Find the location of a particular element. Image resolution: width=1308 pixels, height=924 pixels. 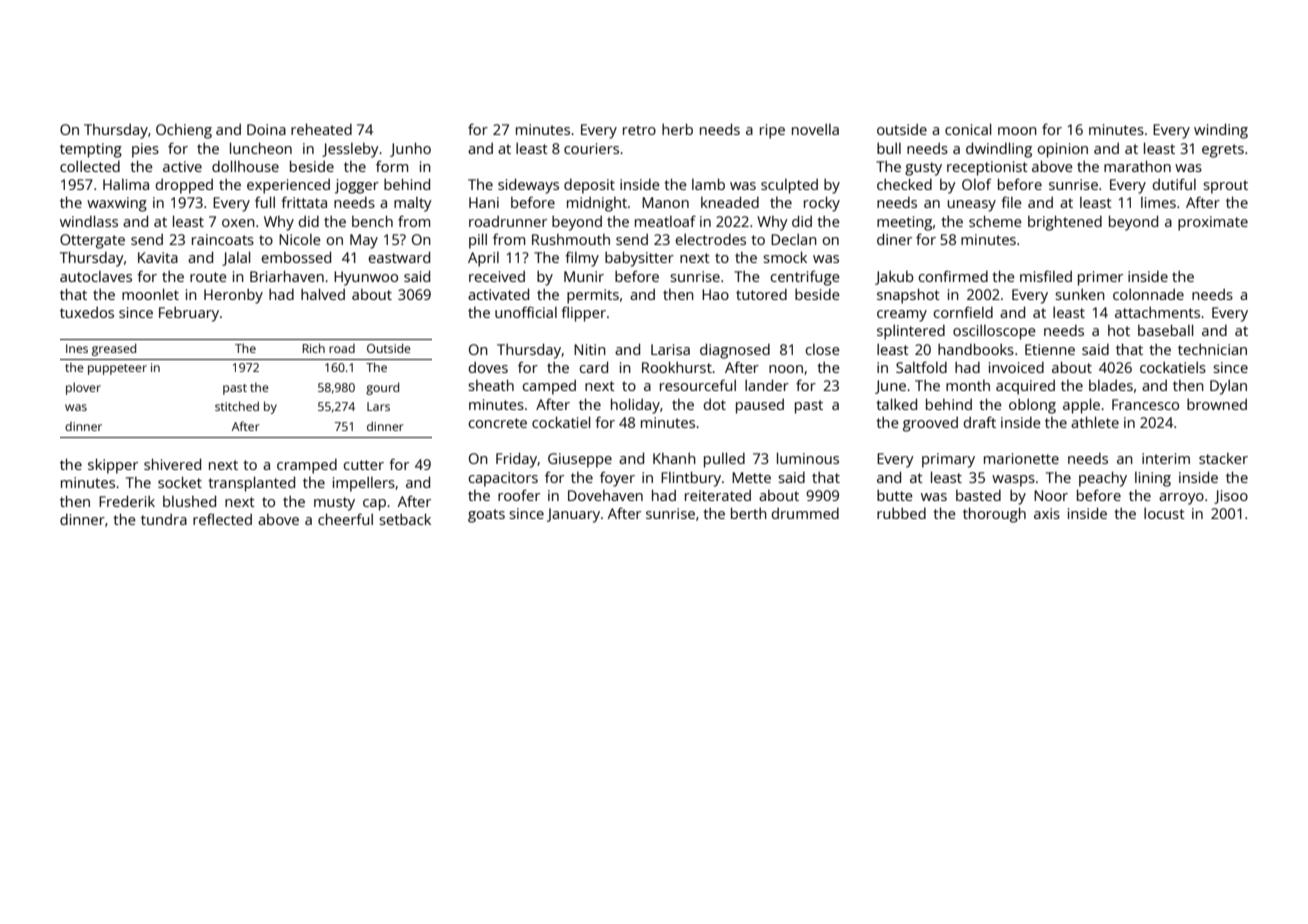

Ochieng is located at coordinates (184, 131).
